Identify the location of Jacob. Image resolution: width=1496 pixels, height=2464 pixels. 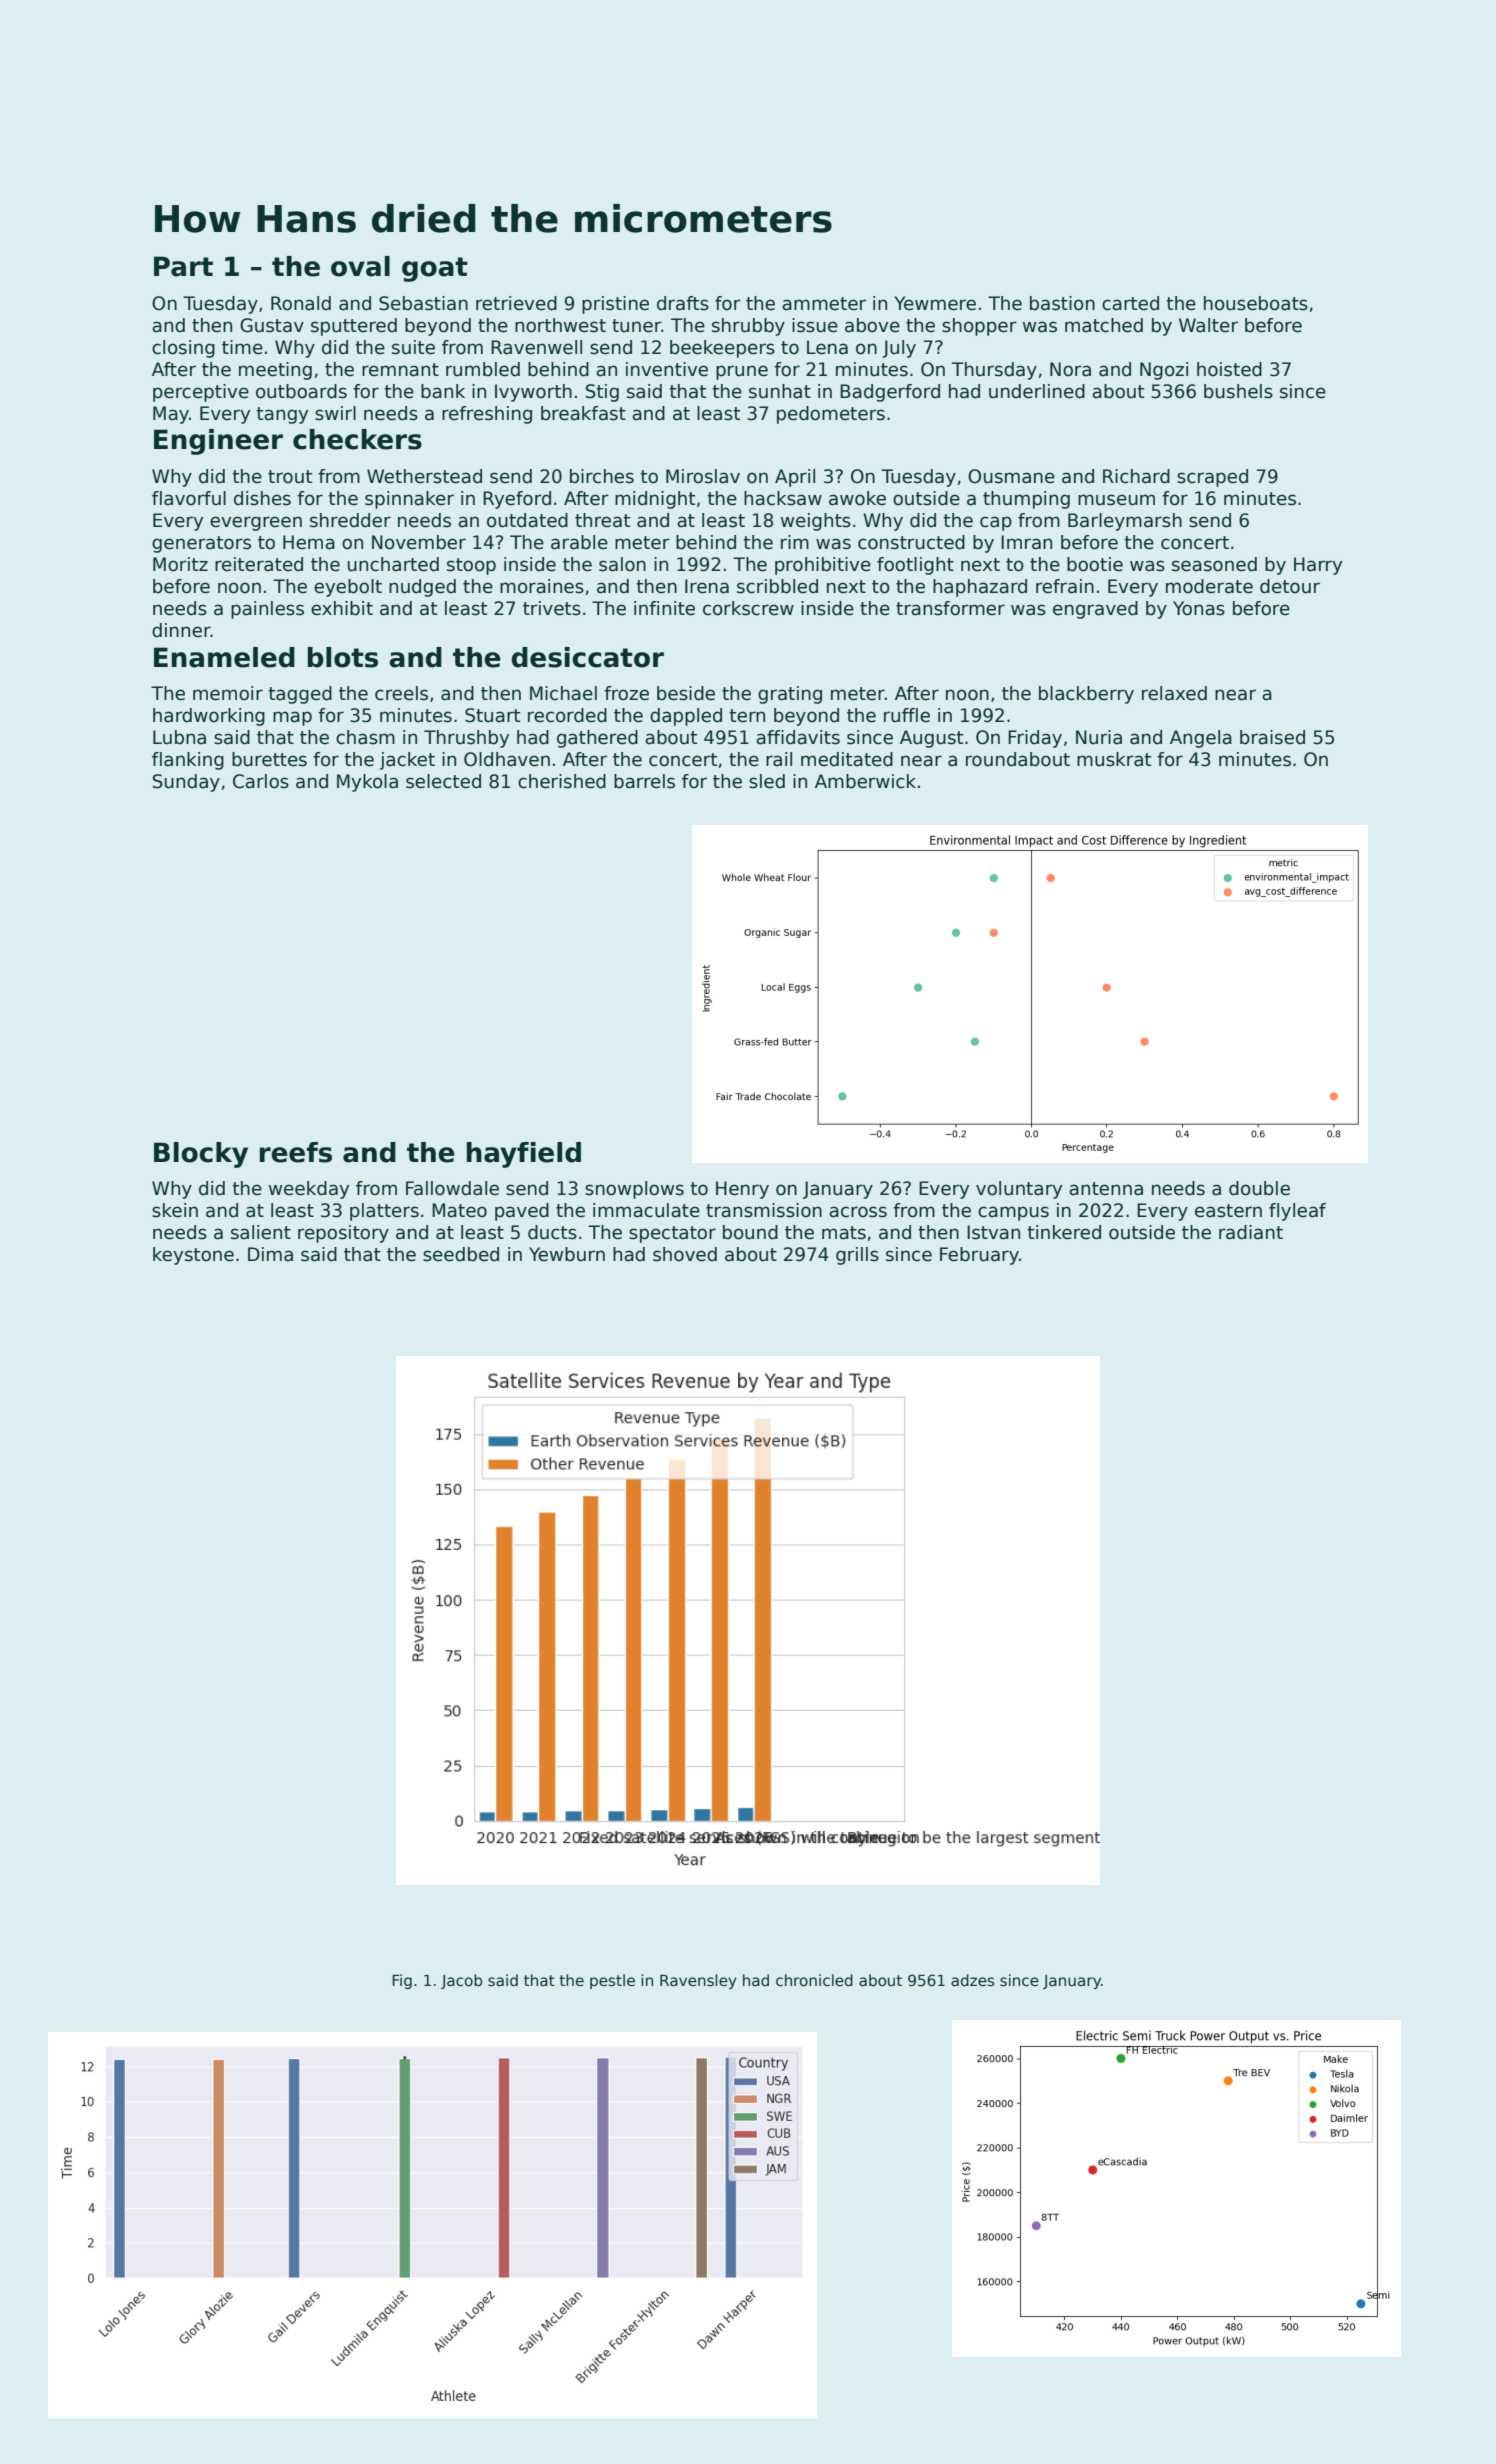
(461, 1981).
